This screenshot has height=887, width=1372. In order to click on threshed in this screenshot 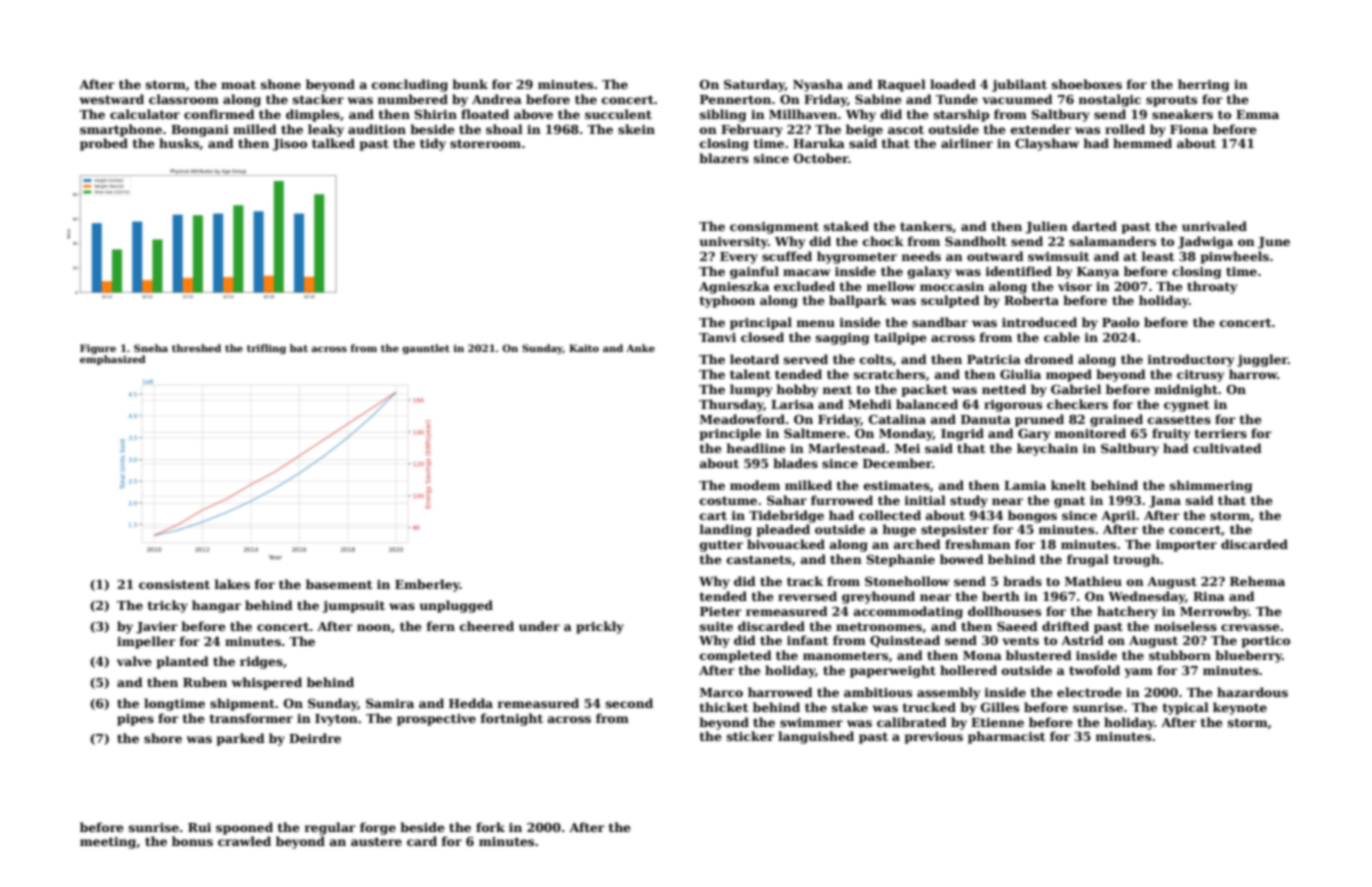, I will do `click(196, 348)`.
